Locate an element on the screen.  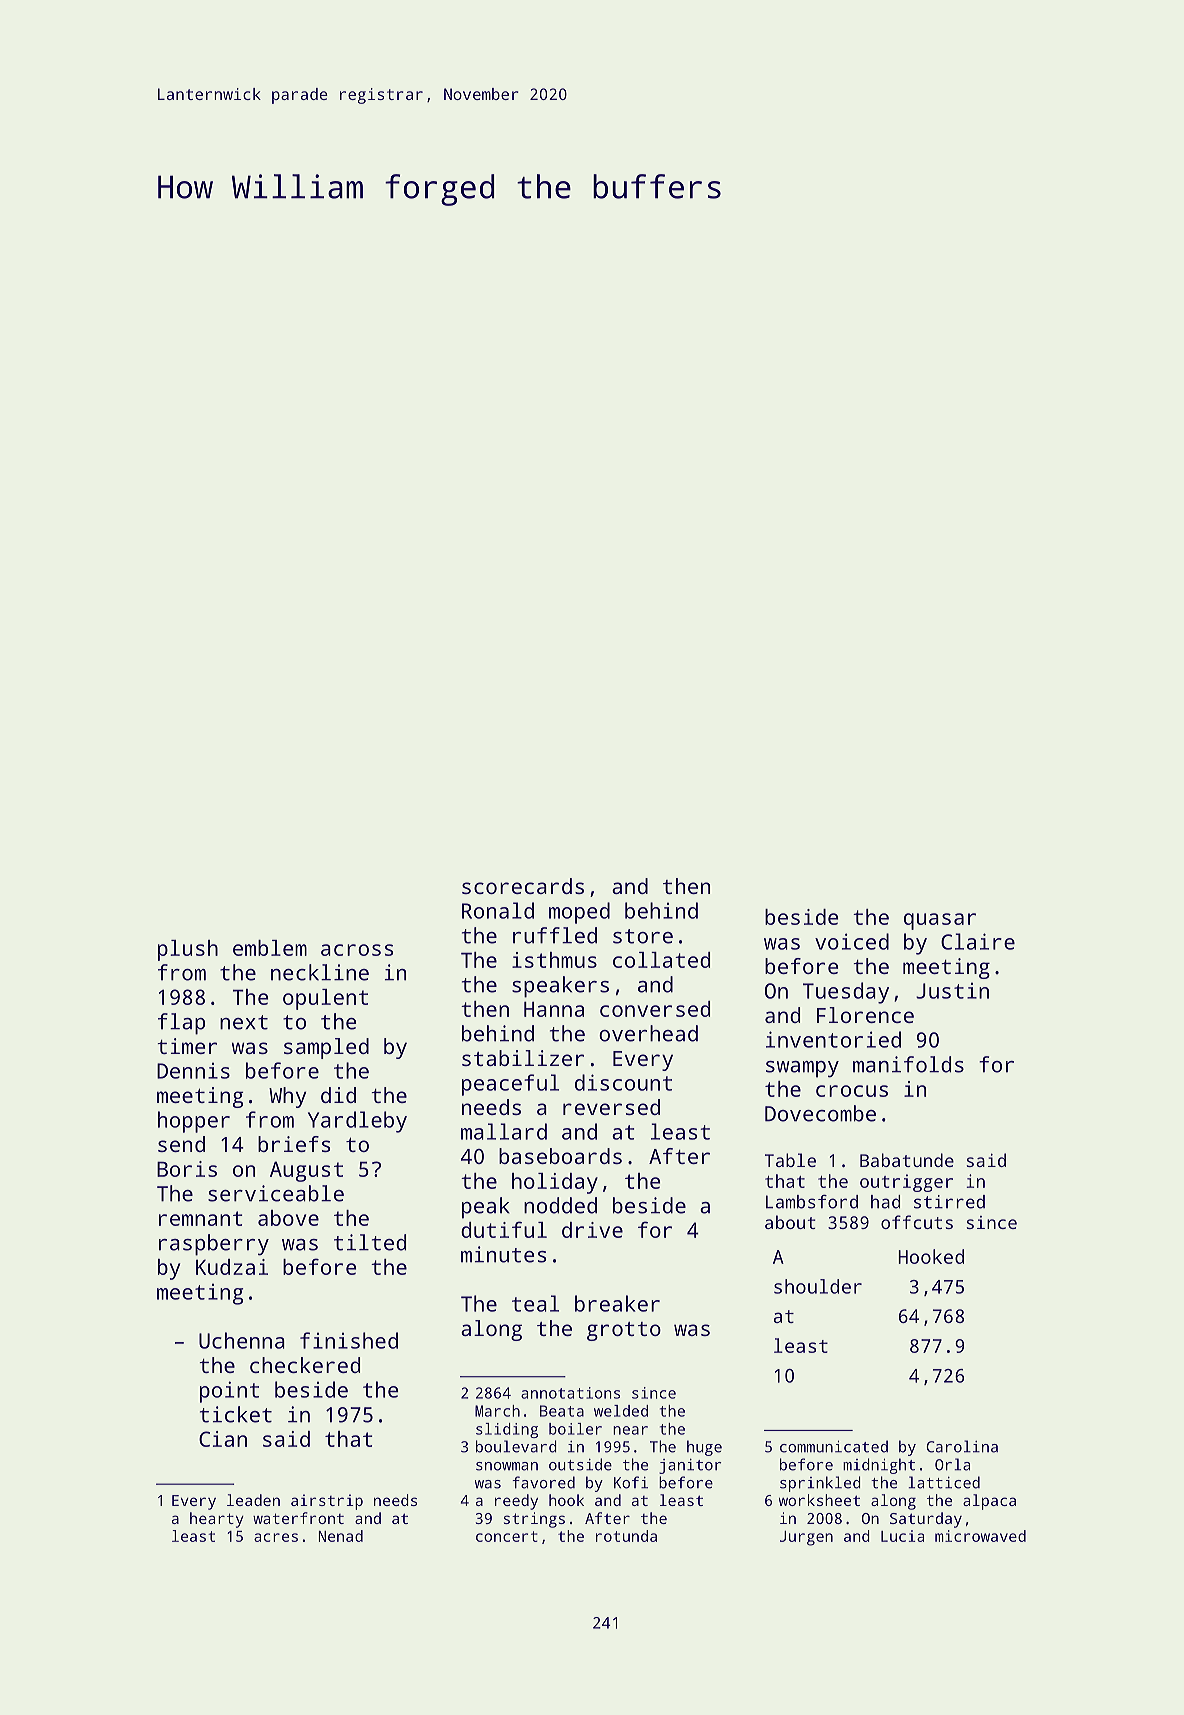
leaden is located at coordinates (253, 1500).
